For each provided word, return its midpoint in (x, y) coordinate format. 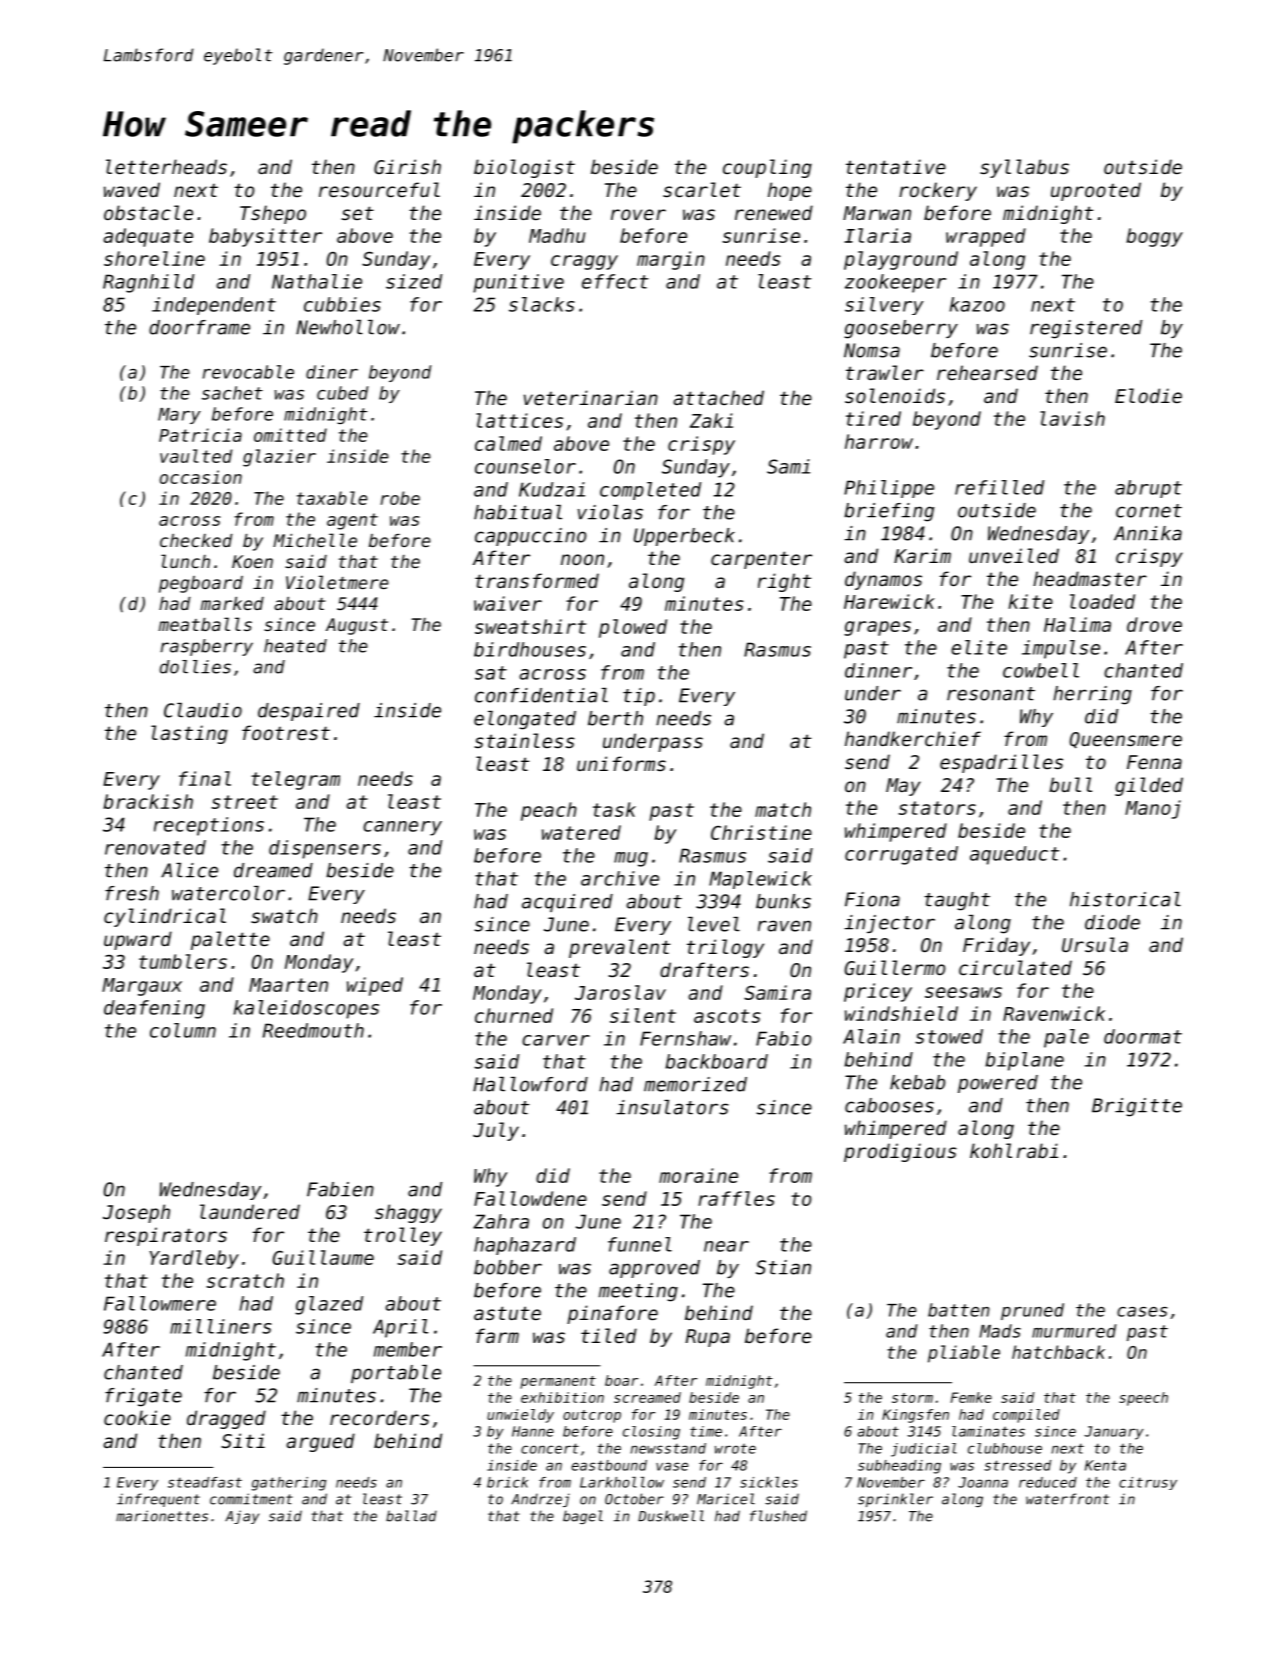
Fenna (1154, 762)
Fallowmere (160, 1303)
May (903, 787)
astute (507, 1313)
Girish (407, 166)
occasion (201, 477)
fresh (132, 893)
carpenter (761, 560)
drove (1154, 624)
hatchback (1058, 1352)
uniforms (621, 763)
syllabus (1024, 168)
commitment (251, 1499)
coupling (767, 168)
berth (615, 718)
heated (295, 646)
